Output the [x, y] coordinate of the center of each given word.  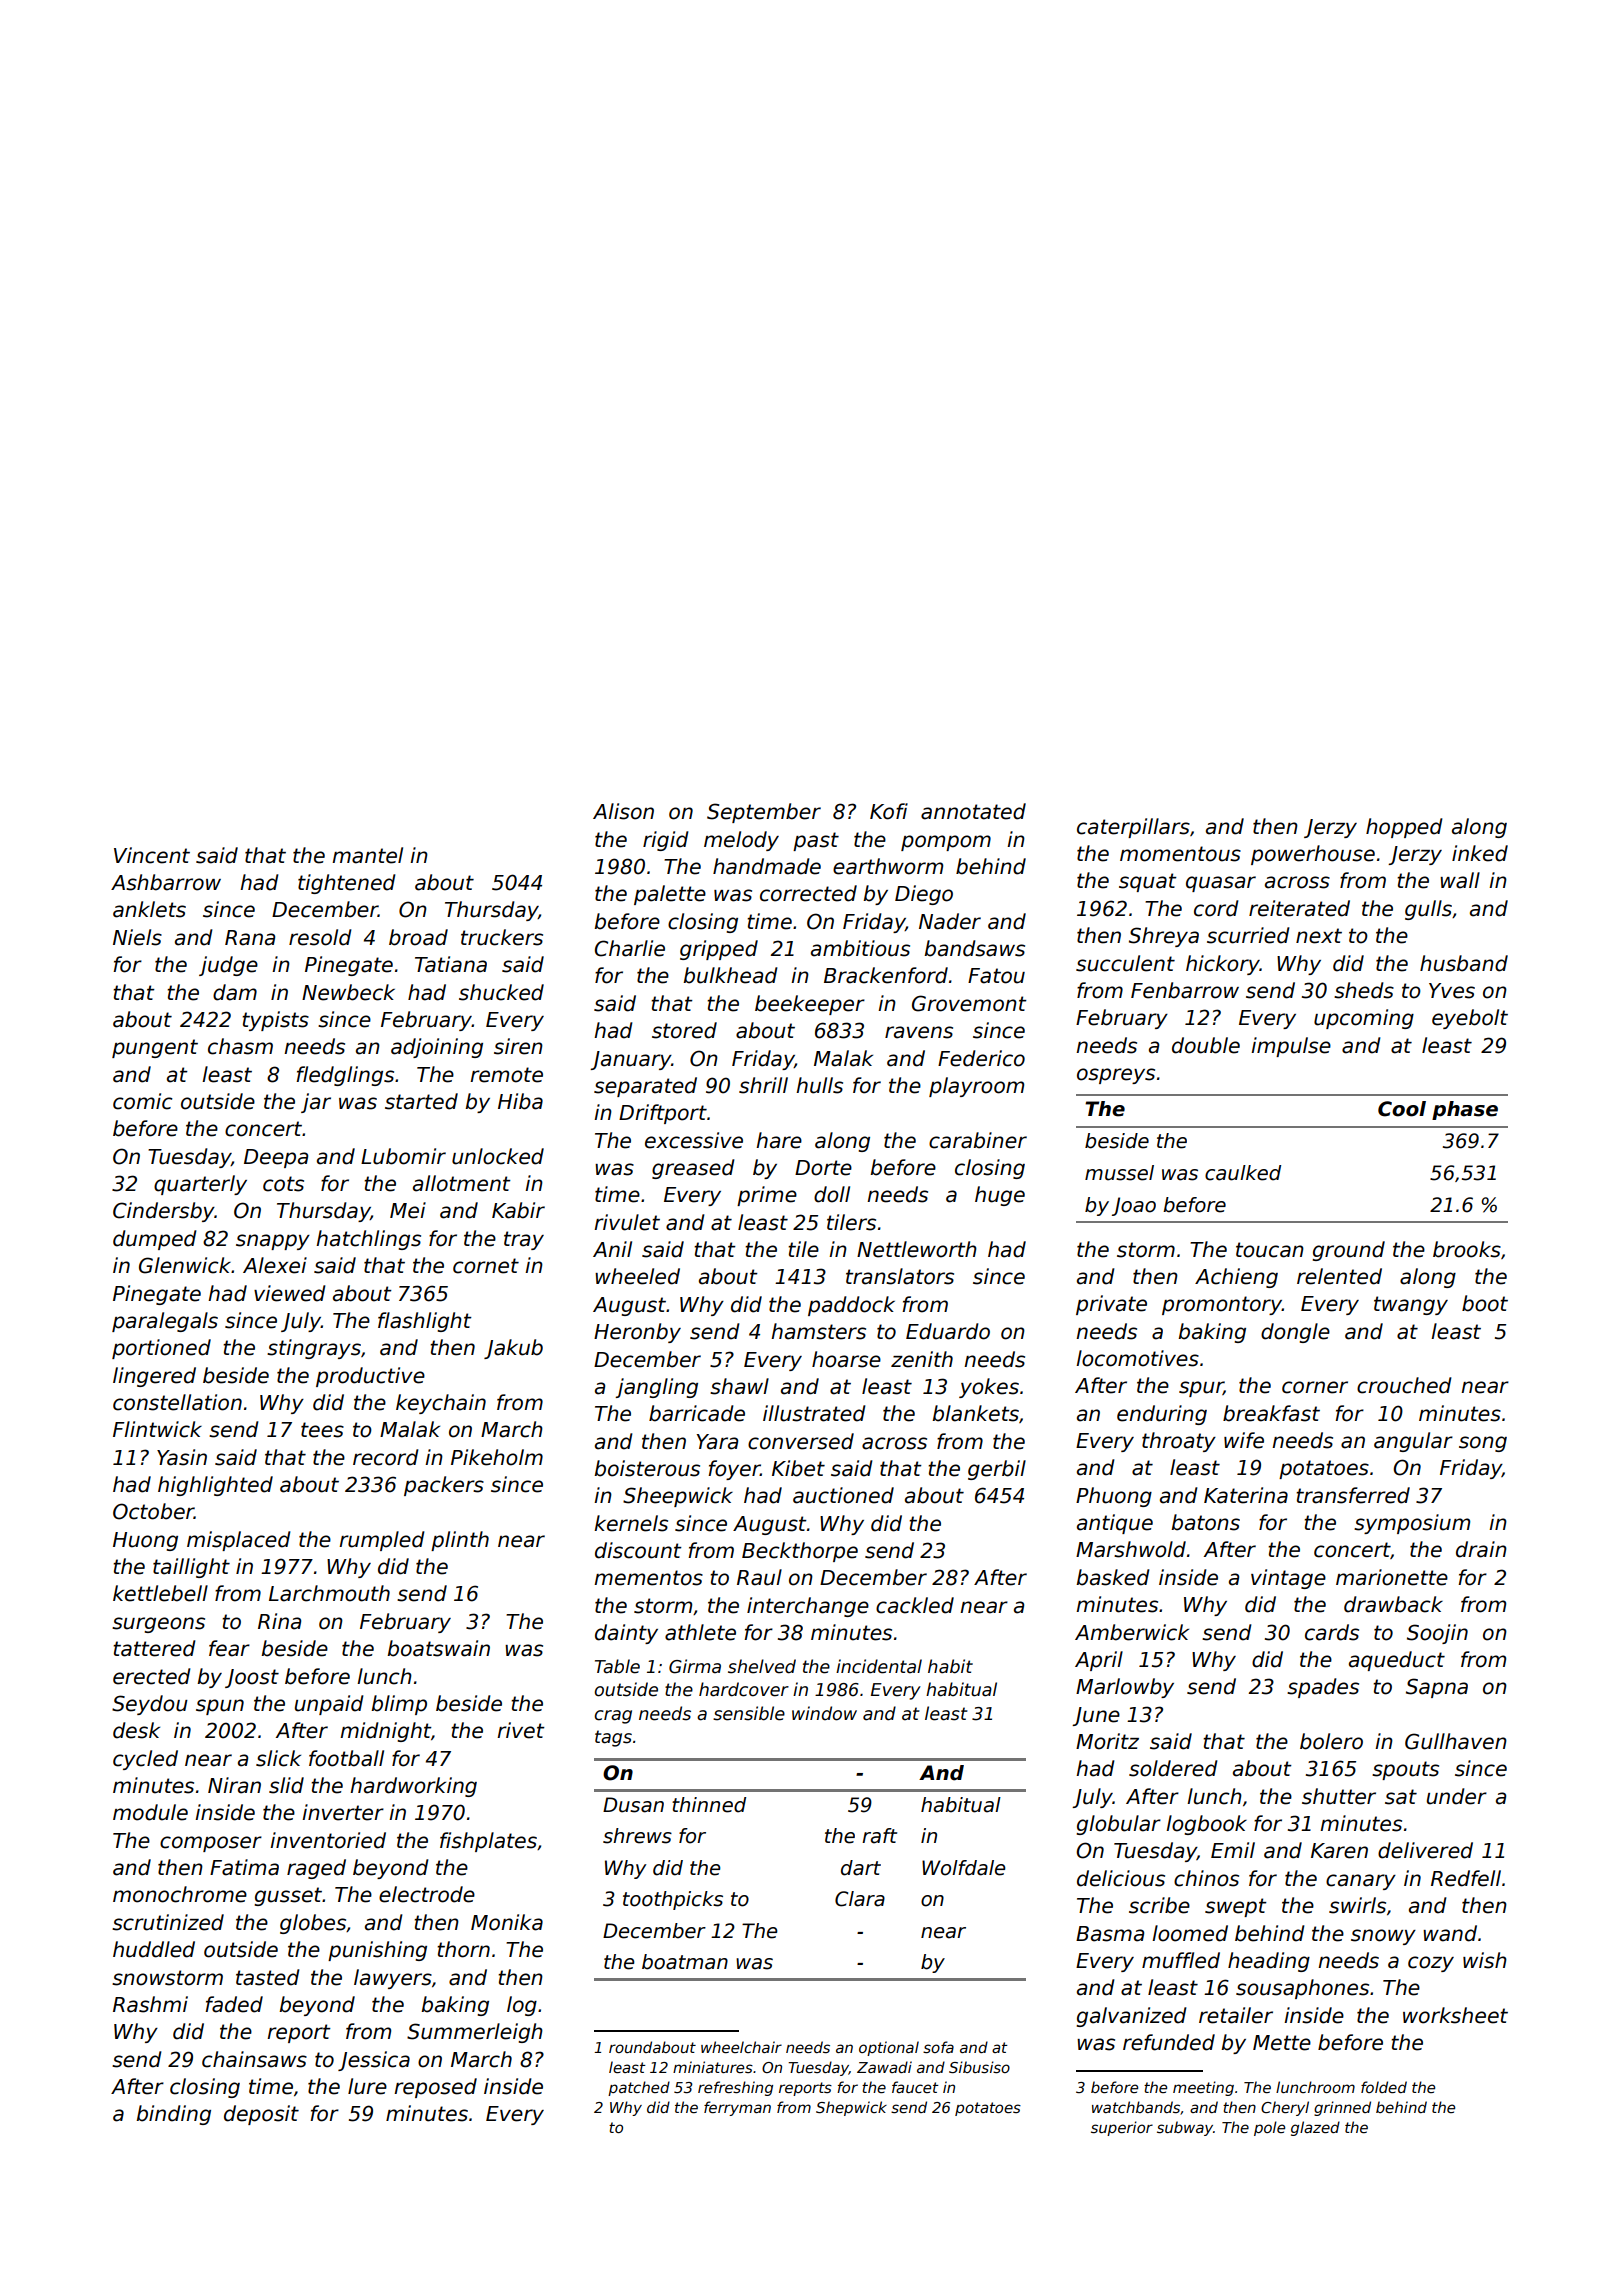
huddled [154, 1949]
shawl [739, 1386]
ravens [919, 1032]
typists [275, 1021]
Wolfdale [963, 1868]
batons [1205, 1522]
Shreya [1164, 937]
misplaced [239, 1541]
